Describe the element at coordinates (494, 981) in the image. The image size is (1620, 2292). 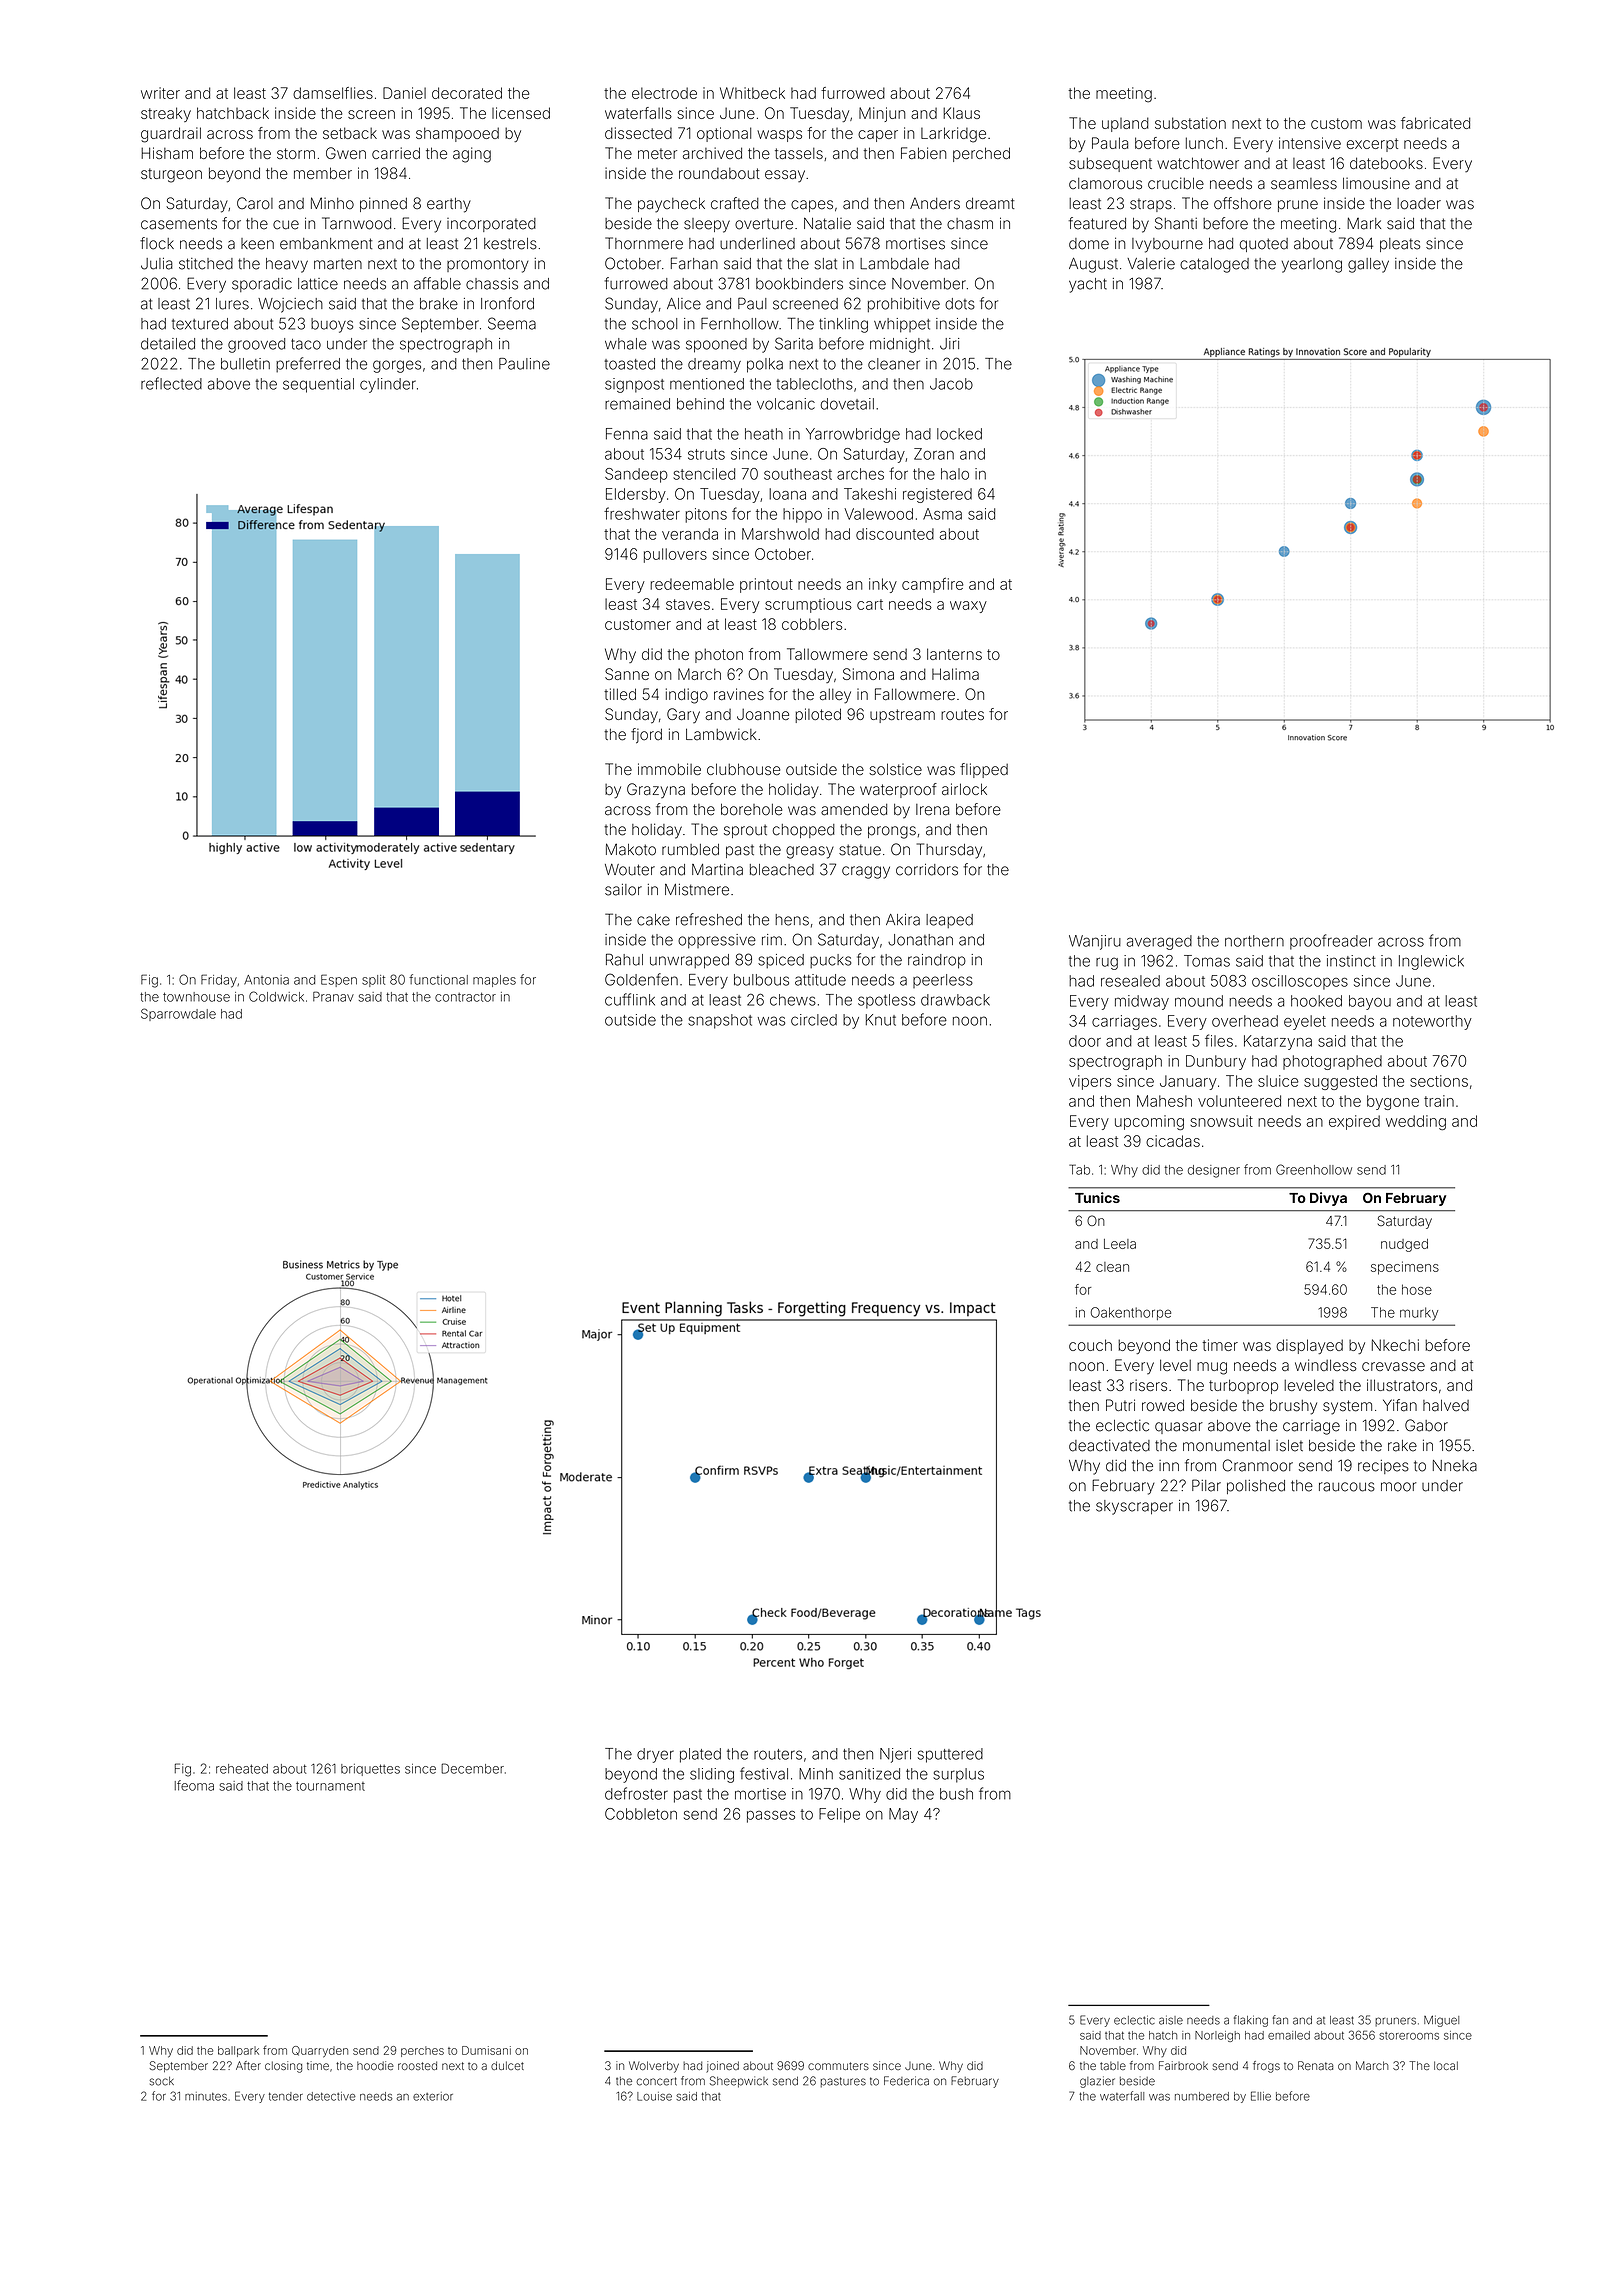
I see `maples` at that location.
